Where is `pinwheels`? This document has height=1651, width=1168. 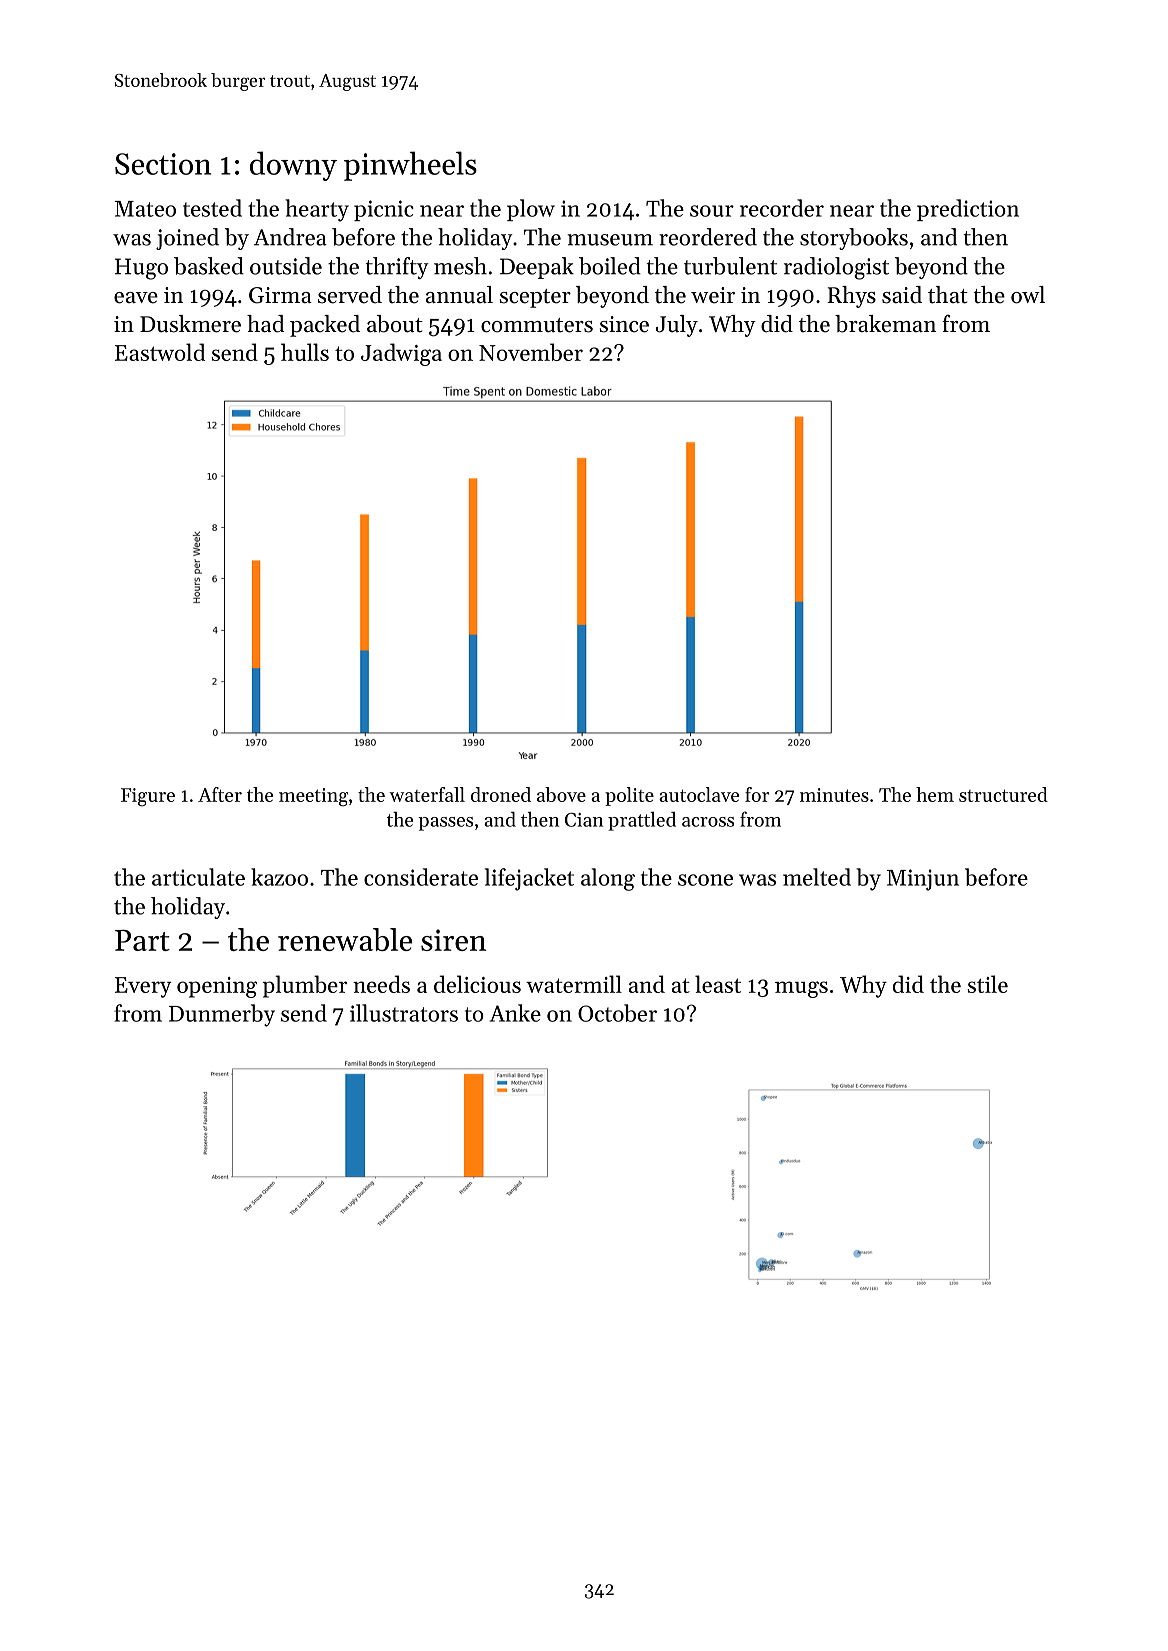 pinwheels is located at coordinates (410, 166).
